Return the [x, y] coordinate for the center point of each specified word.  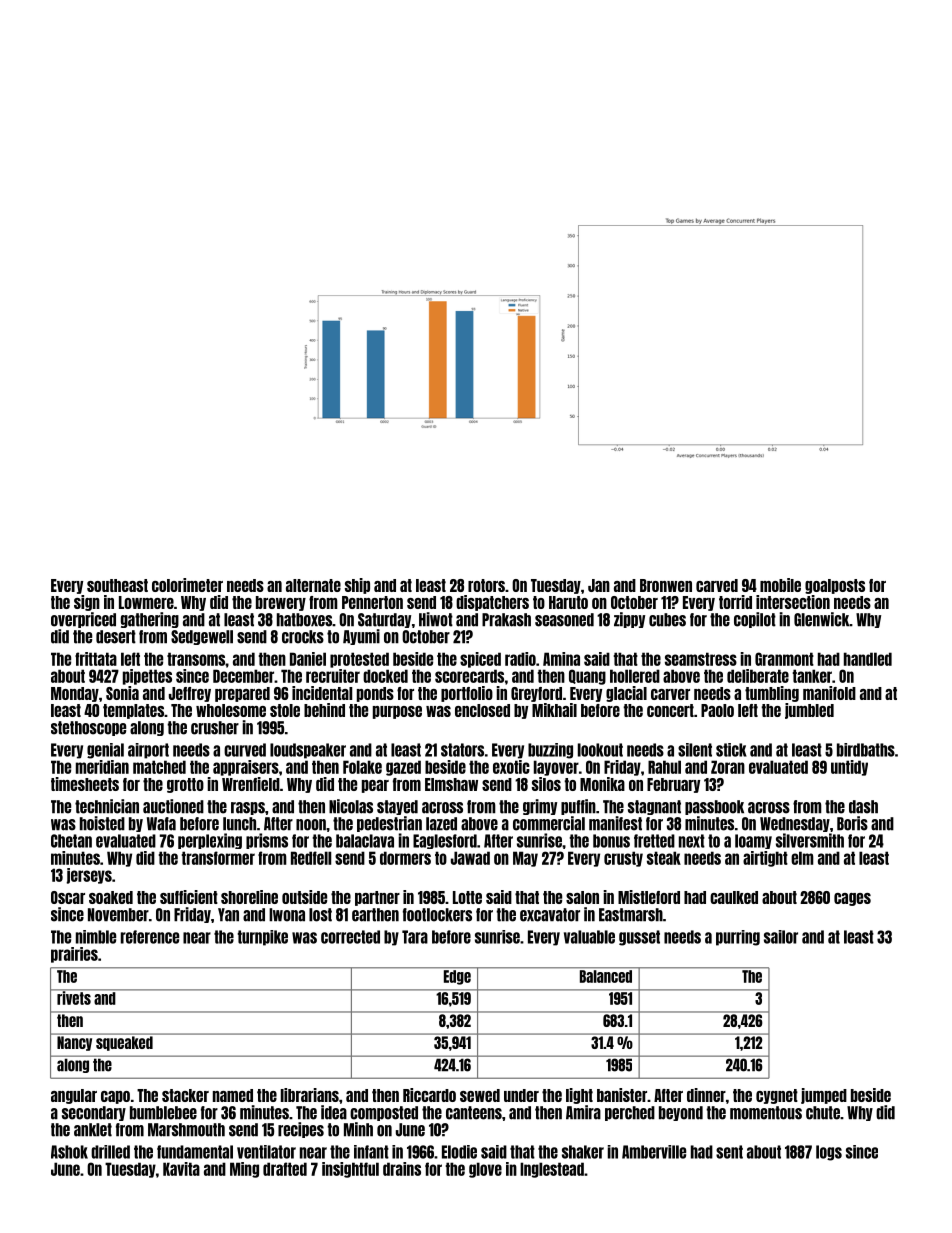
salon [582, 897]
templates [133, 711]
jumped [824, 1096]
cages [852, 899]
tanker [812, 676]
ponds [375, 694]
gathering [150, 620]
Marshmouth [186, 1130]
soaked [111, 897]
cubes [667, 620]
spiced [480, 660]
